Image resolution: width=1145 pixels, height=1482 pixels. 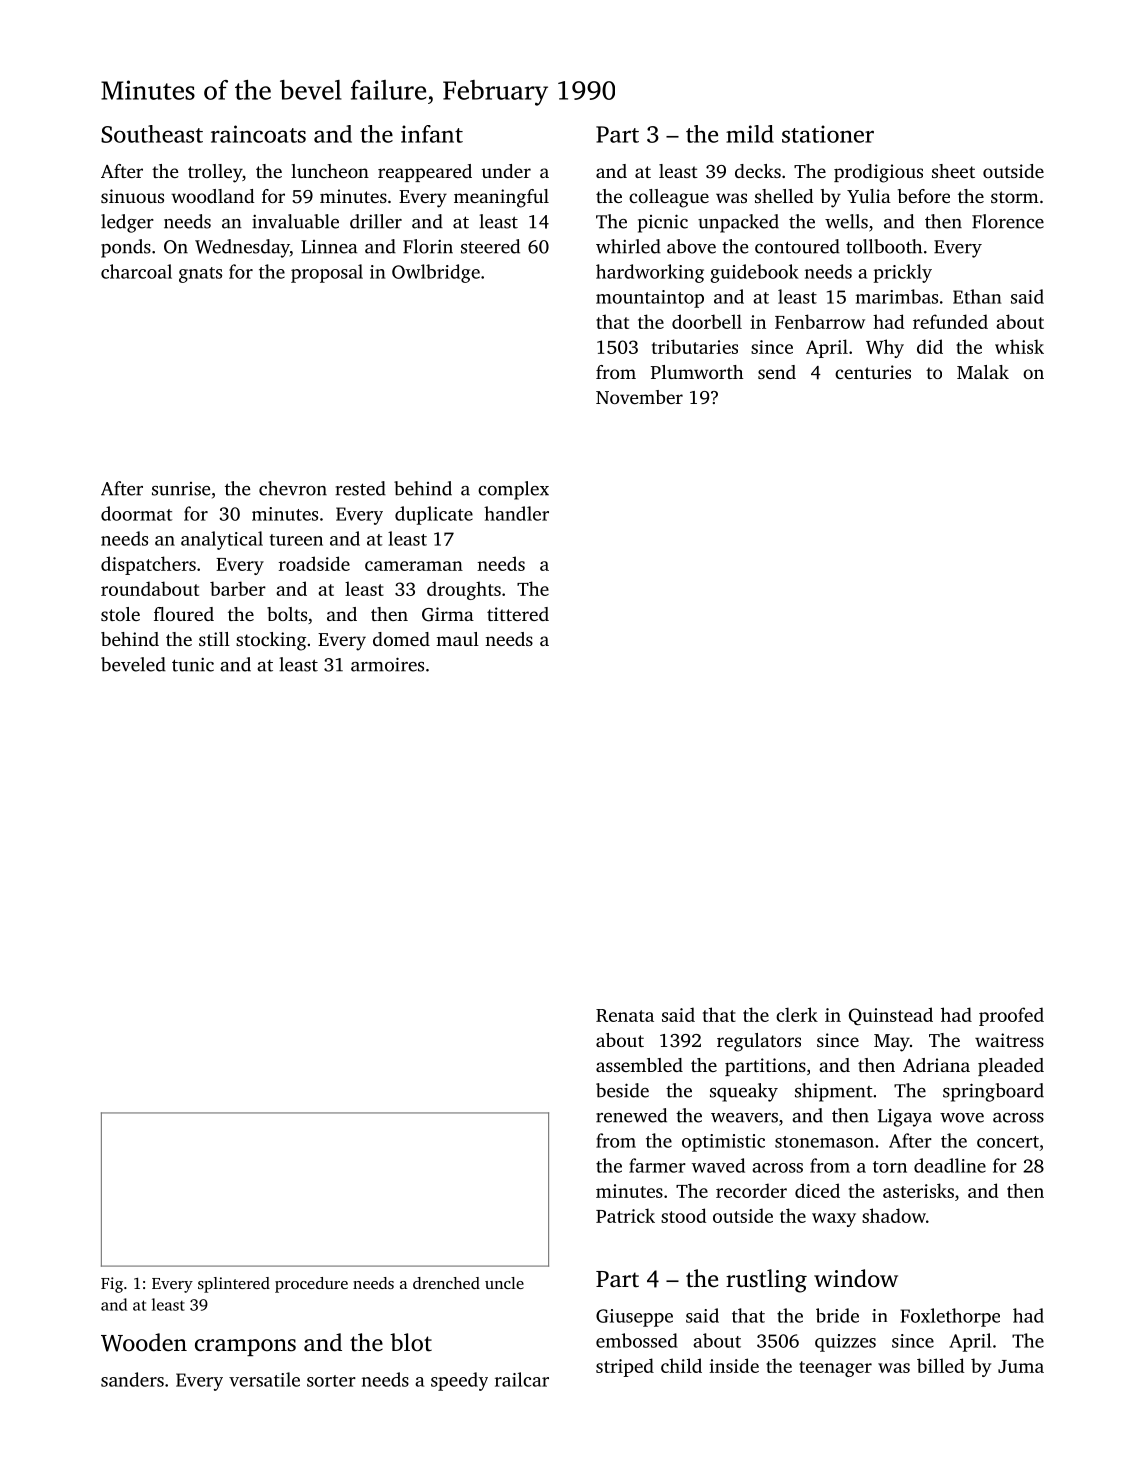 I want to click on Ethan, so click(x=977, y=296).
